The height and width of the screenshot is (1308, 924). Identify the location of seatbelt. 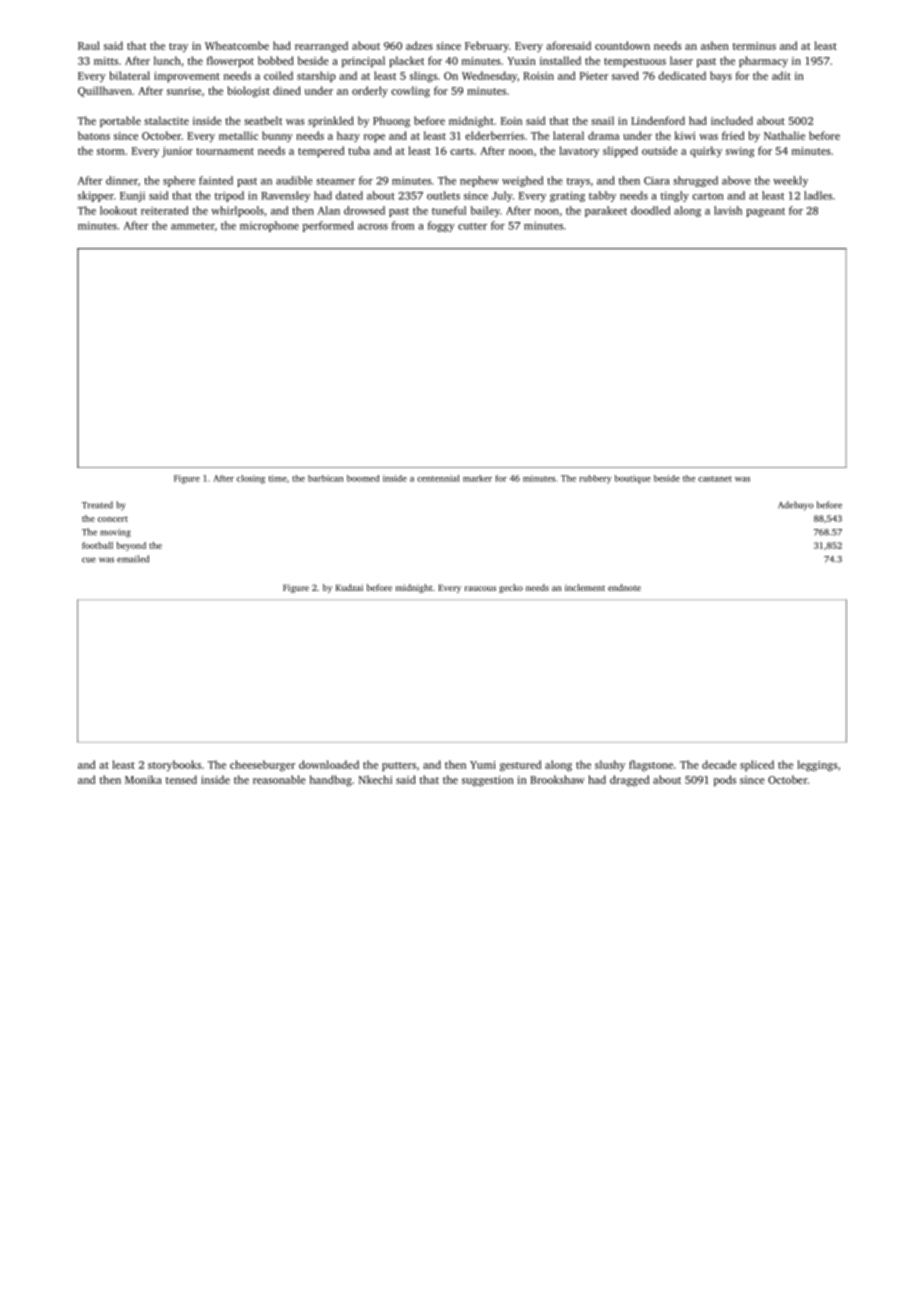
(263, 120).
